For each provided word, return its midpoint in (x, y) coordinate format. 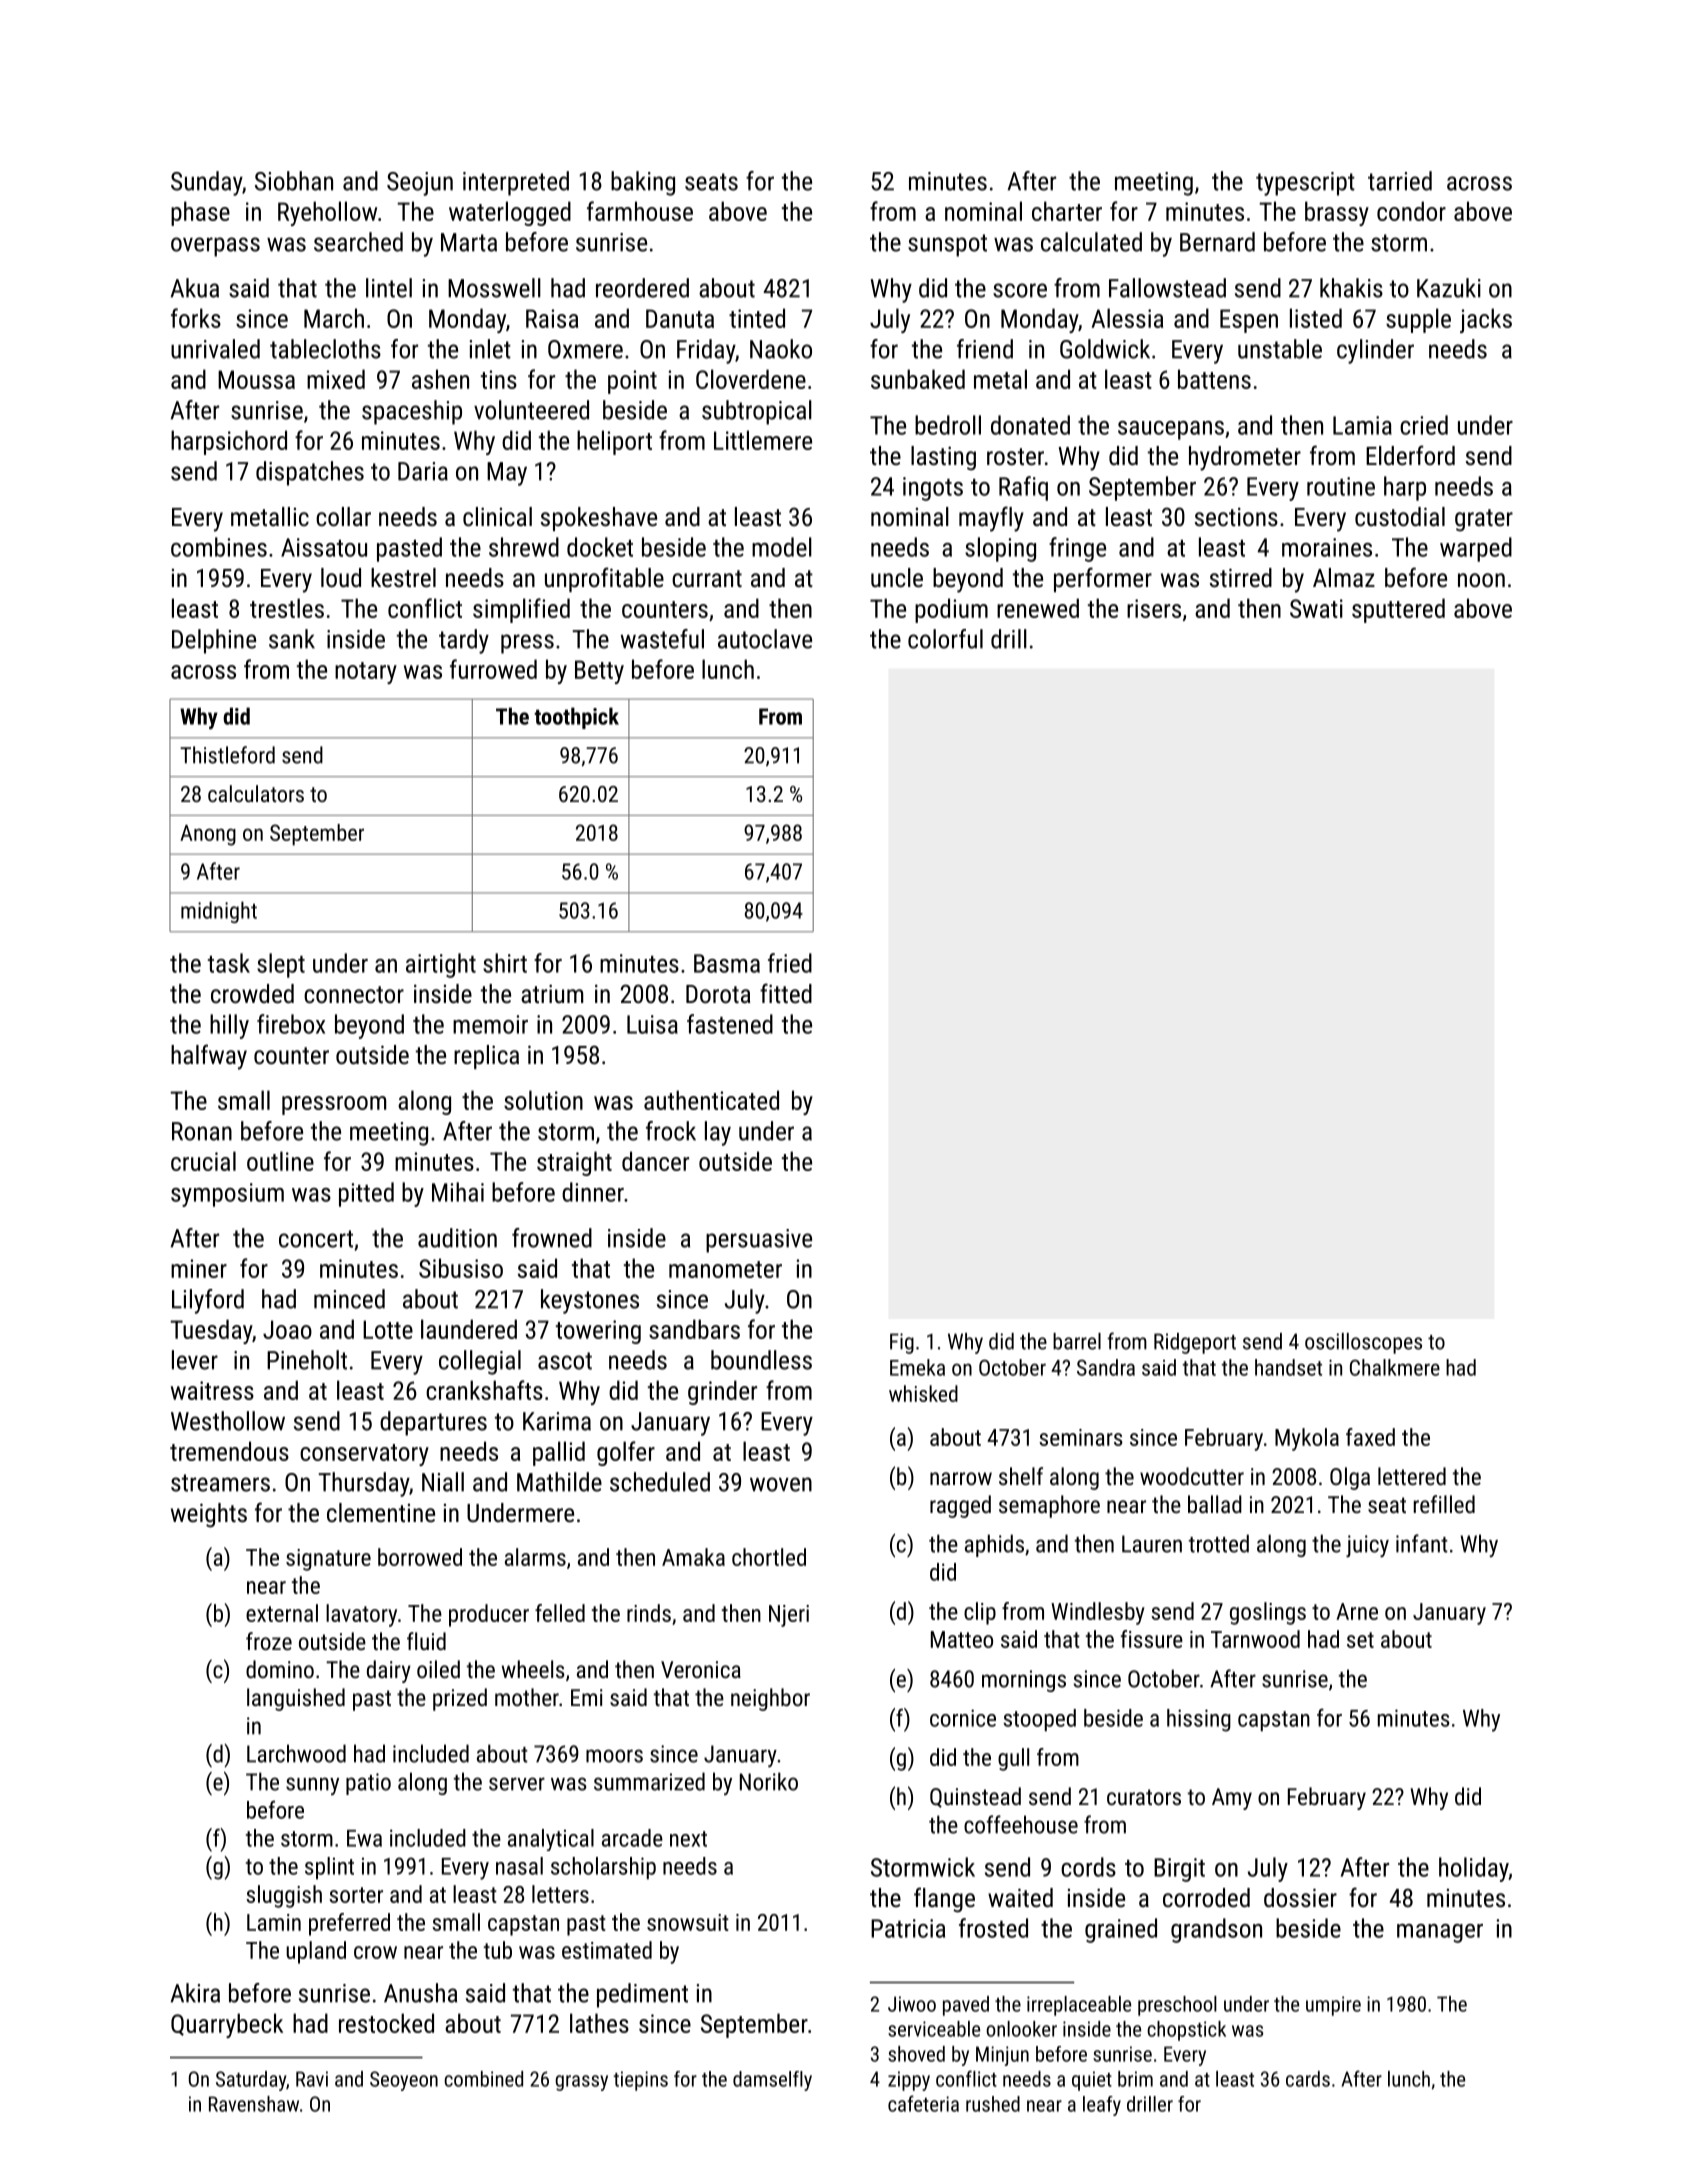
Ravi (312, 2079)
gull (1013, 1759)
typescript (1305, 184)
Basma (727, 963)
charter (1067, 211)
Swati (1316, 608)
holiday (1474, 1869)
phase (200, 213)
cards (1308, 2079)
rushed (993, 2104)
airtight (441, 965)
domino (280, 1669)
